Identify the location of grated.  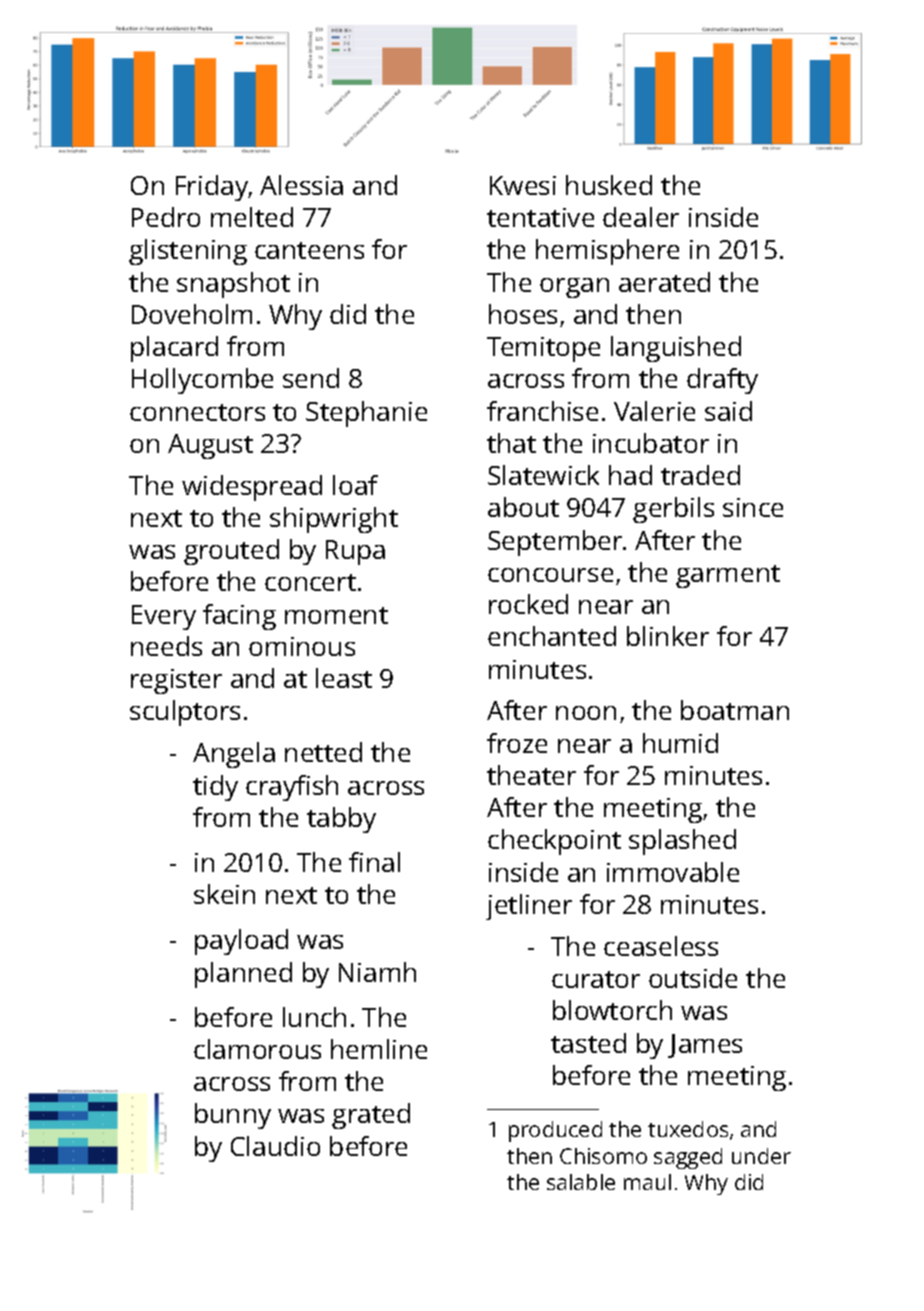
(371, 1116).
